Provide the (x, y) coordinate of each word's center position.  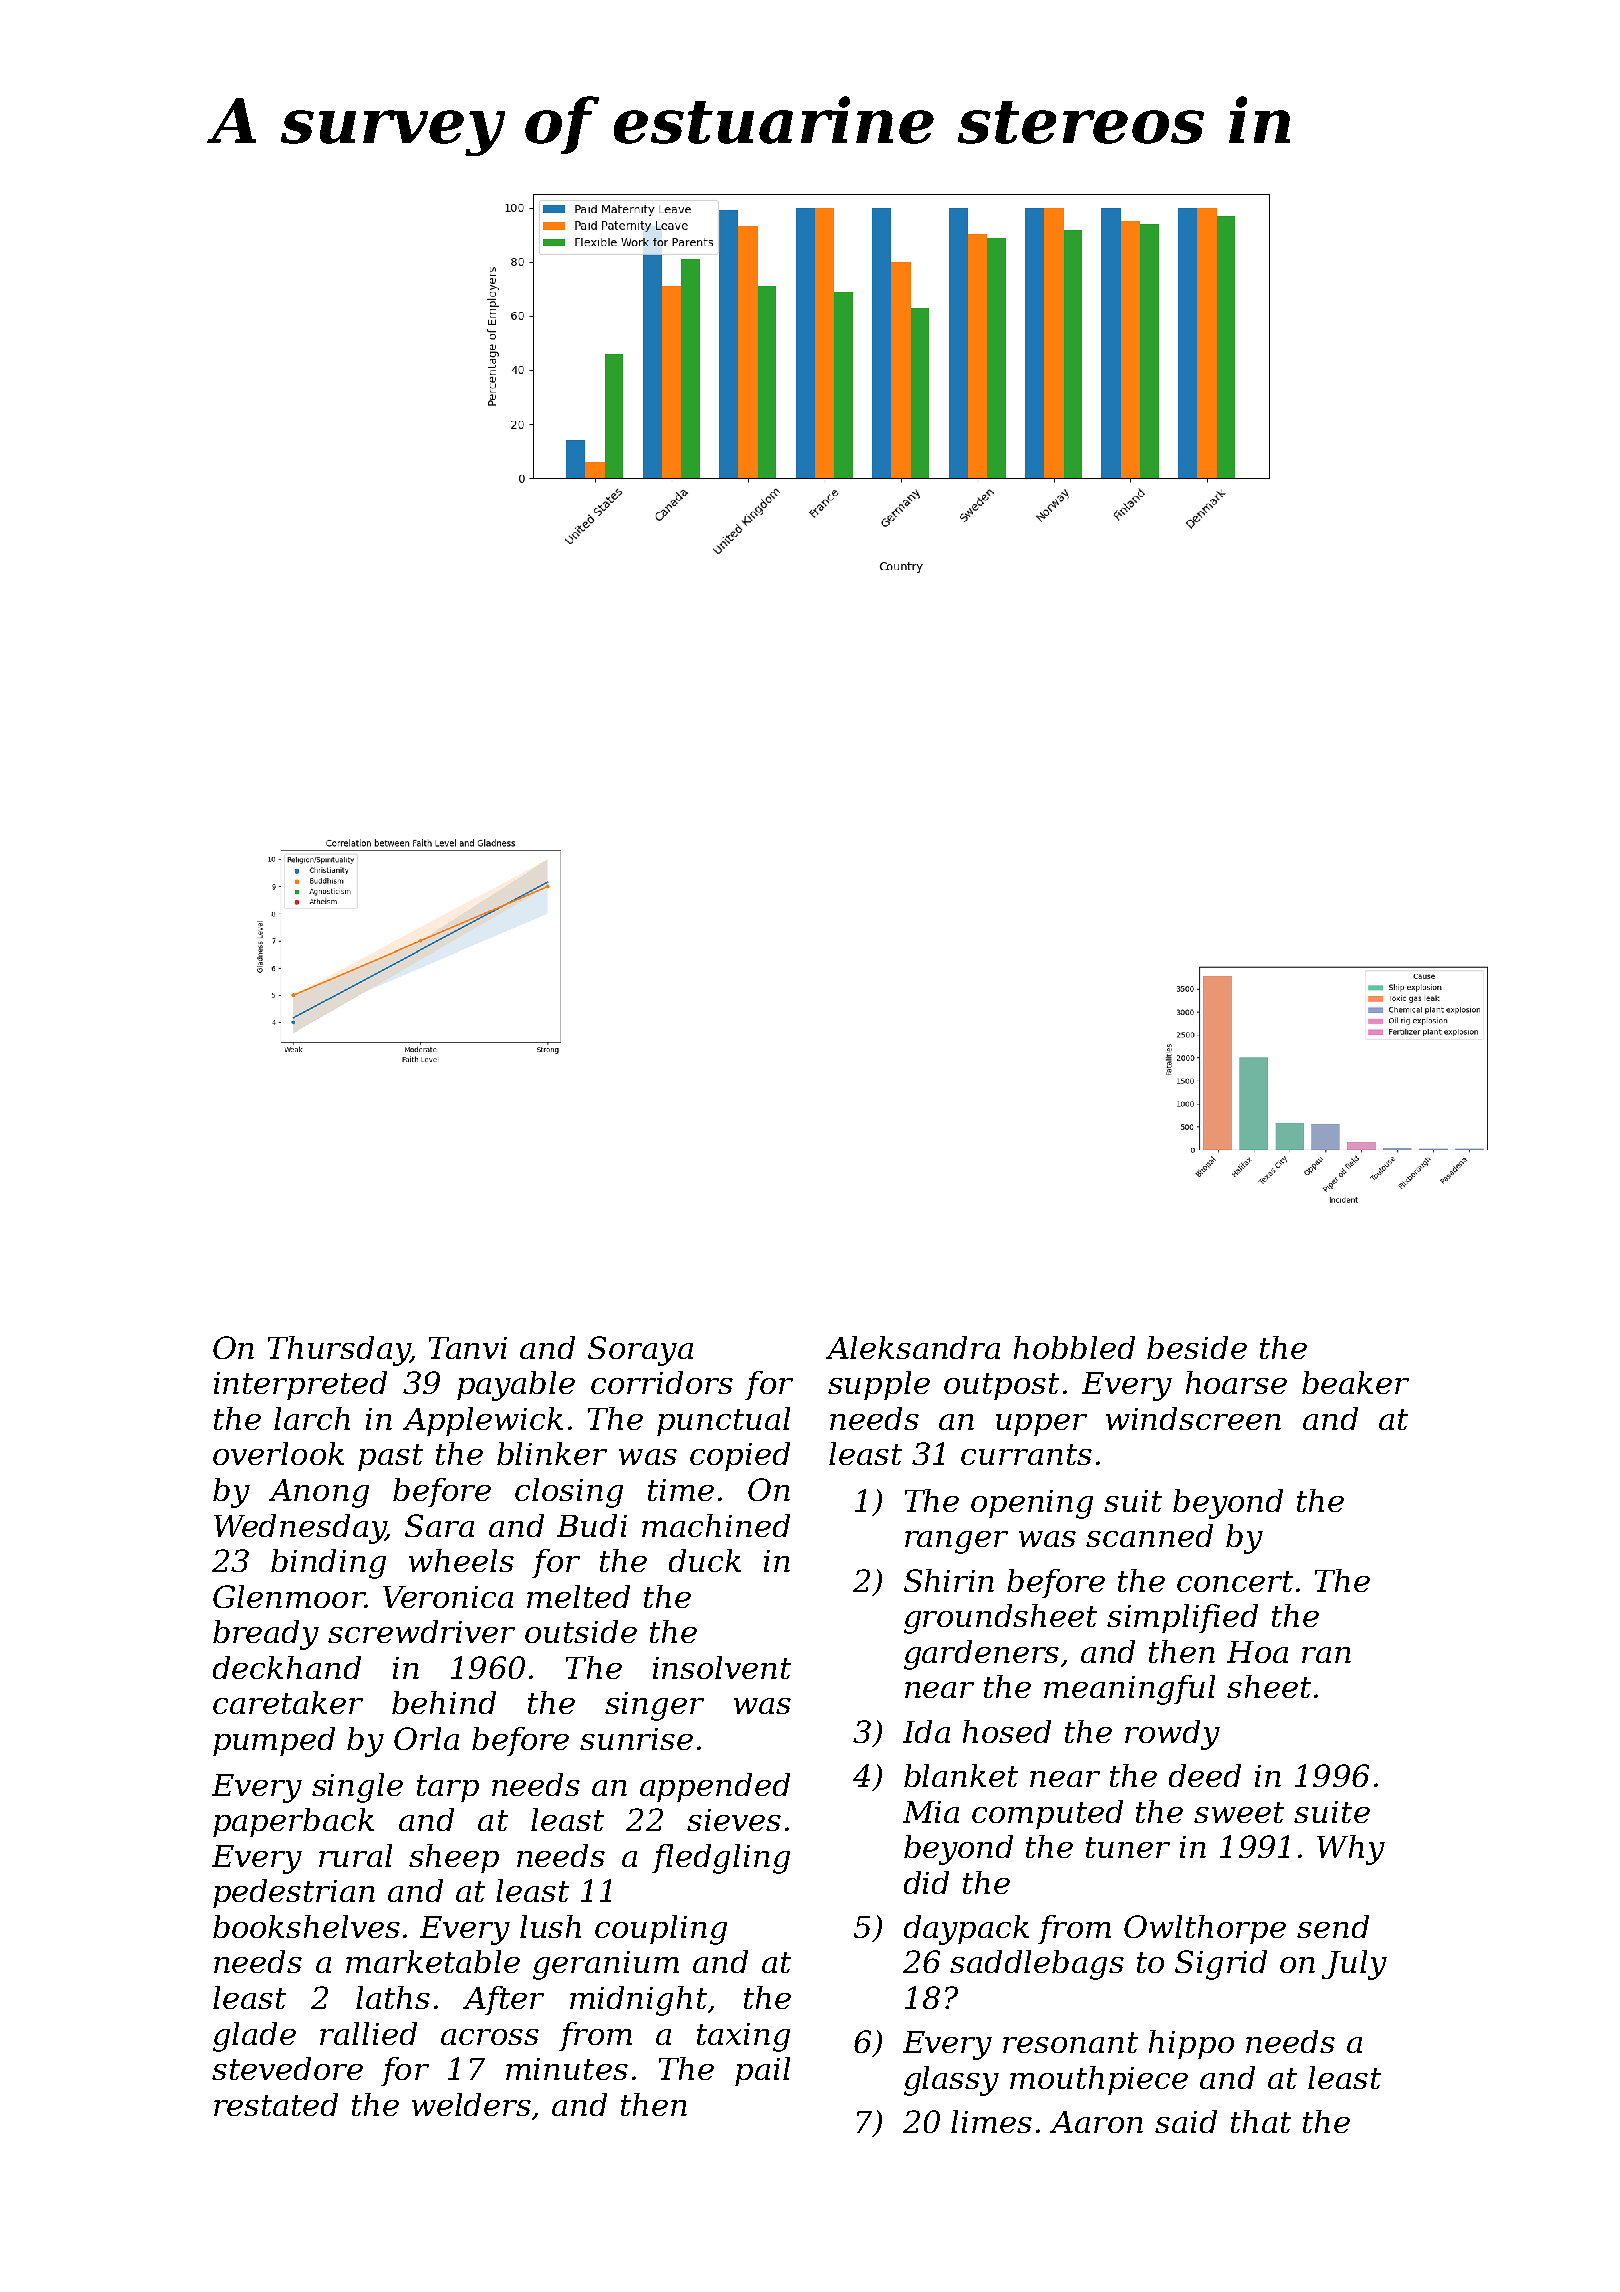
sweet (1239, 1812)
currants (1026, 1454)
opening (1032, 1504)
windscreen (1193, 1418)
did (926, 1882)
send (1333, 1926)
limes (991, 2121)
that (1261, 2121)
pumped (274, 1741)
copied (740, 1456)
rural (355, 1855)
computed (1047, 1814)
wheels (461, 1560)
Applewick (483, 1421)
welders (471, 2104)
